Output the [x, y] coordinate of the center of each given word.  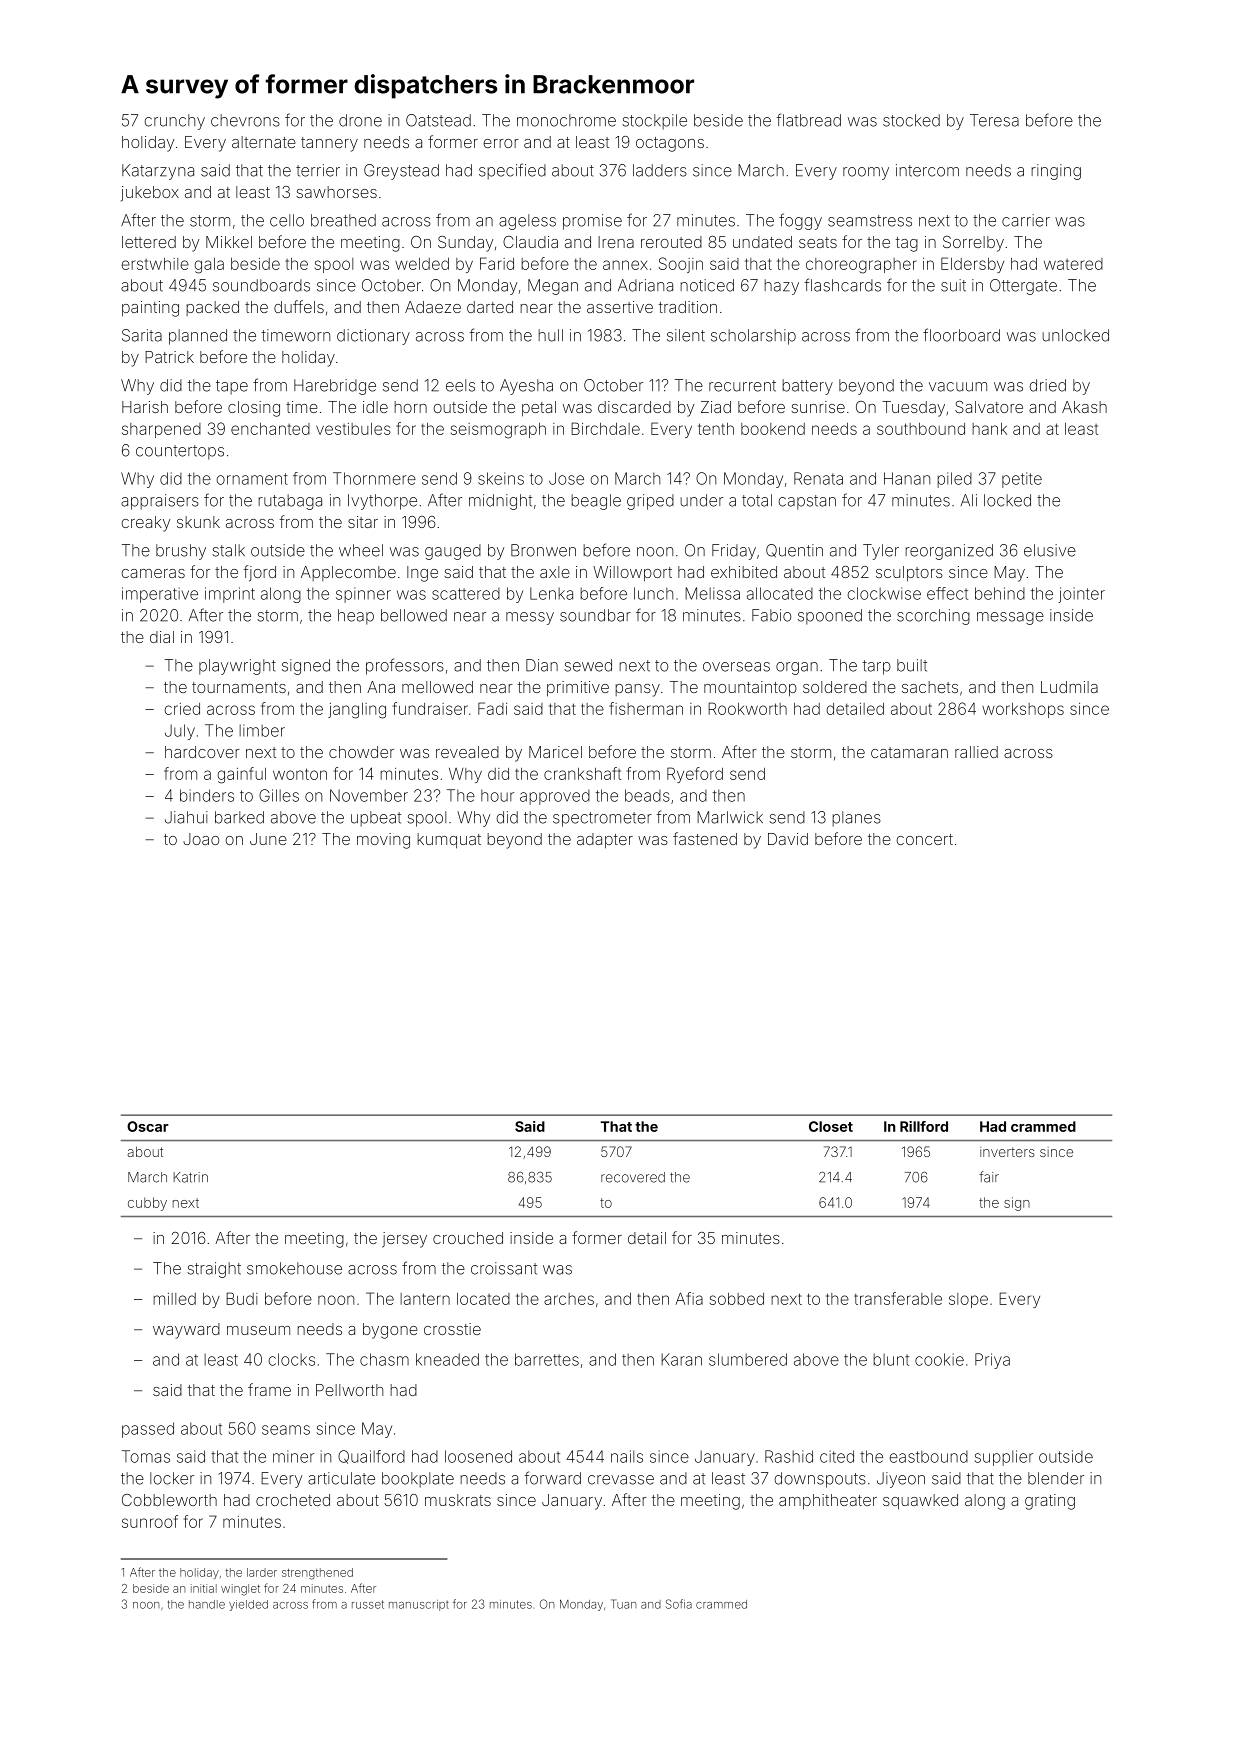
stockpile [654, 122]
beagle [596, 502]
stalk [228, 550]
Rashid [789, 1456]
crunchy [174, 122]
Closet [831, 1126]
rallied [976, 752]
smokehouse [294, 1268]
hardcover [202, 752]
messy [530, 618]
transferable [898, 1298]
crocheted [293, 1500]
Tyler [881, 552]
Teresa [994, 120]
